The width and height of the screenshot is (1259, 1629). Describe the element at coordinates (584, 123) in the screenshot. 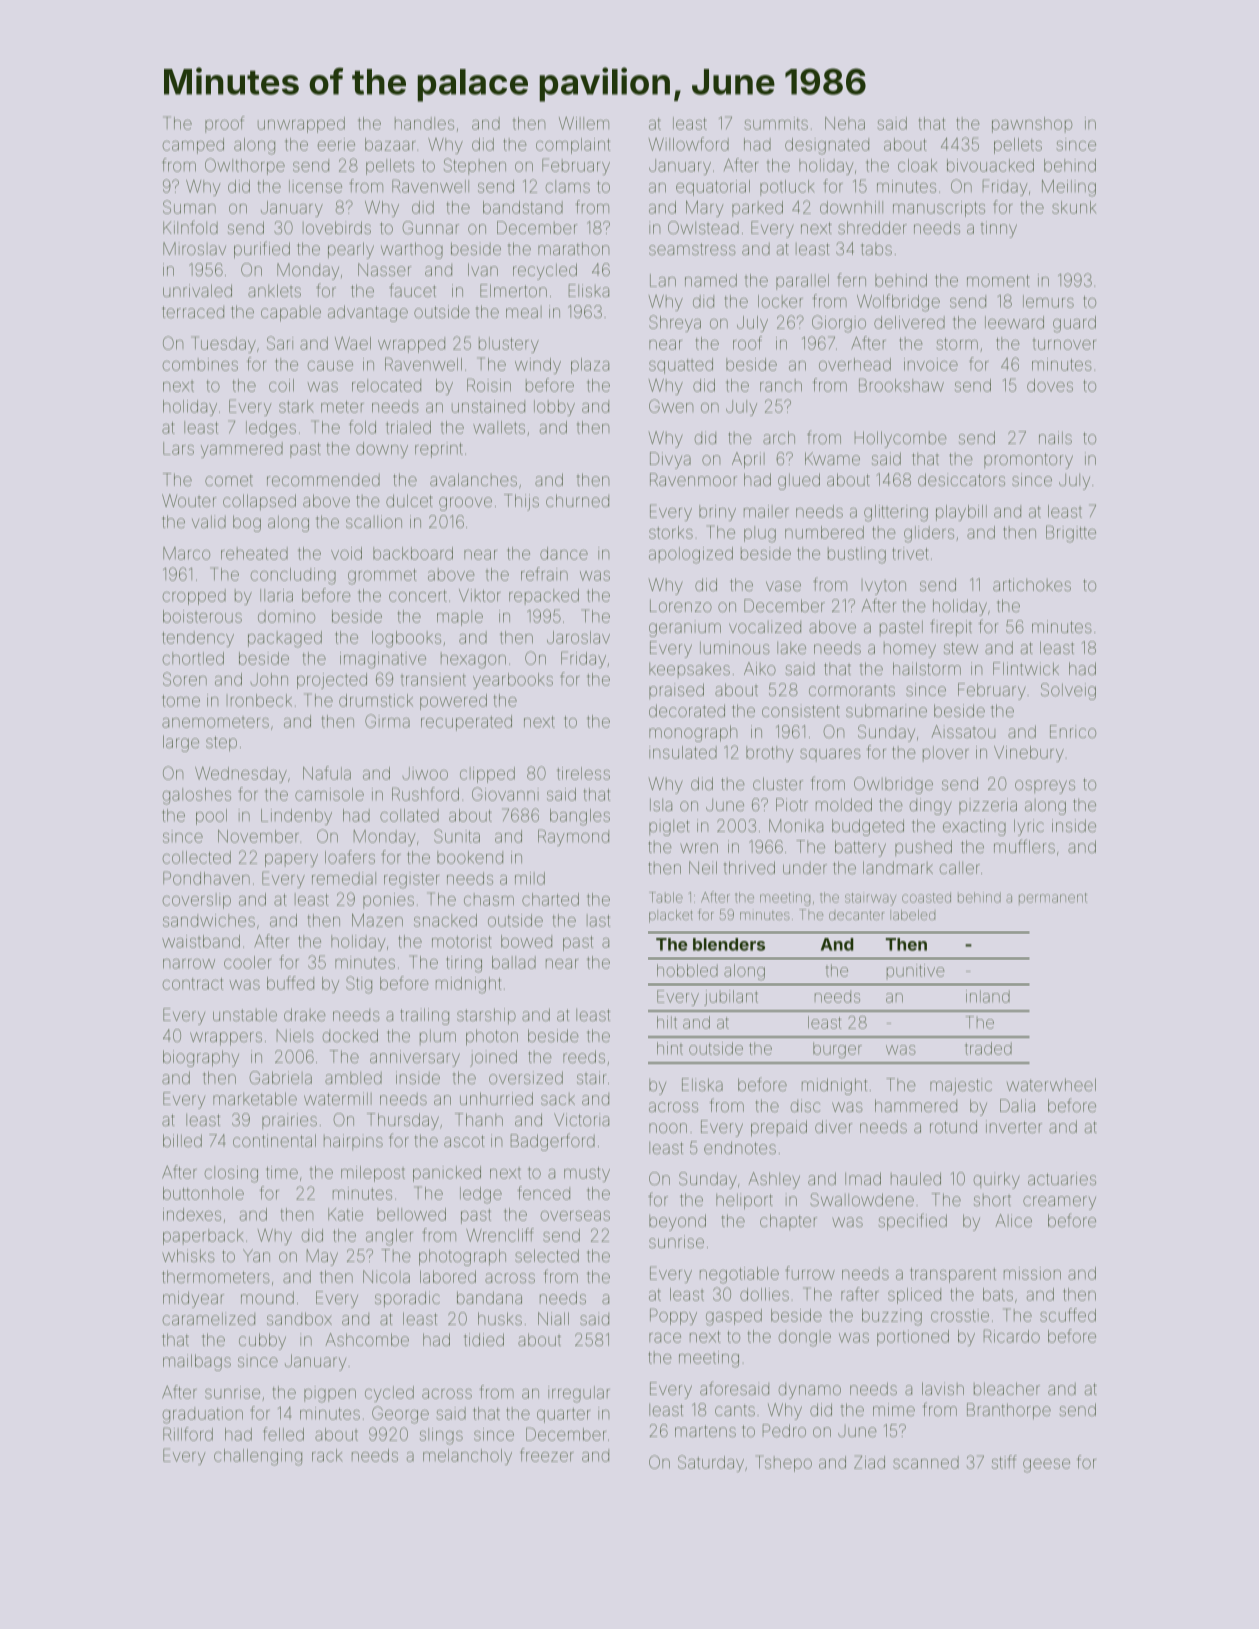

I see `Willem` at that location.
